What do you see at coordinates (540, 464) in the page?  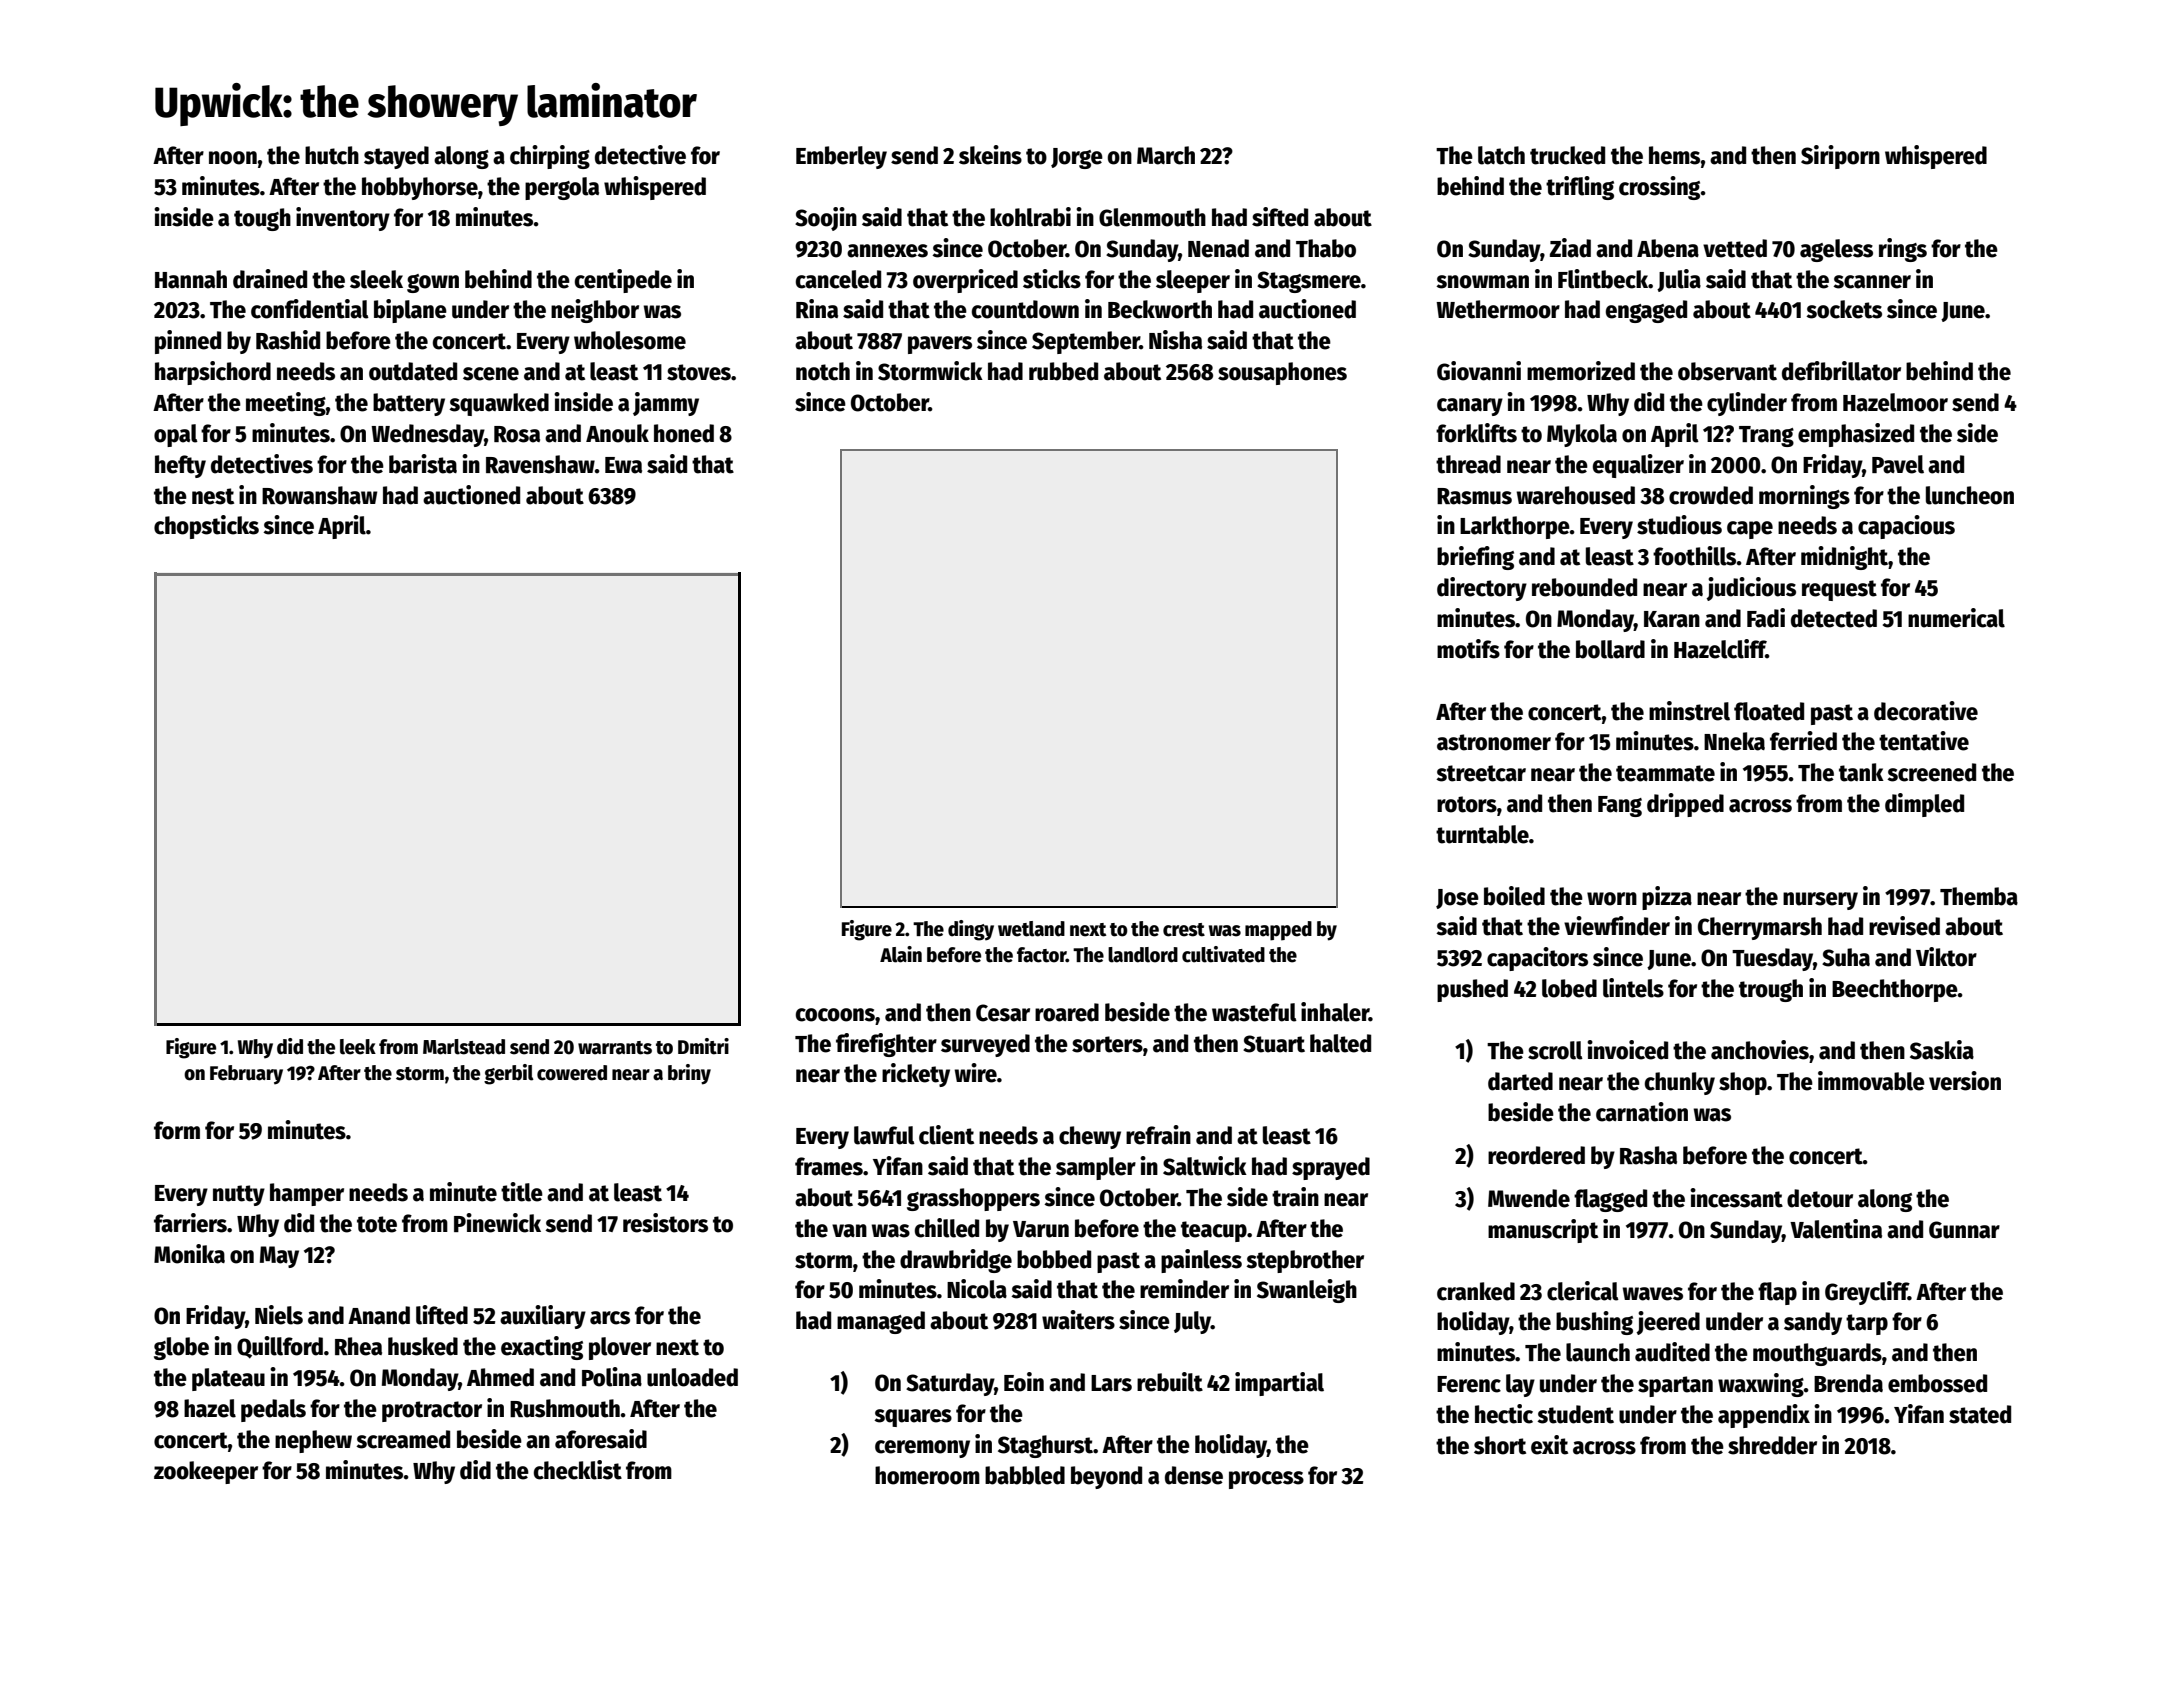 I see `Ravenshaw` at bounding box center [540, 464].
